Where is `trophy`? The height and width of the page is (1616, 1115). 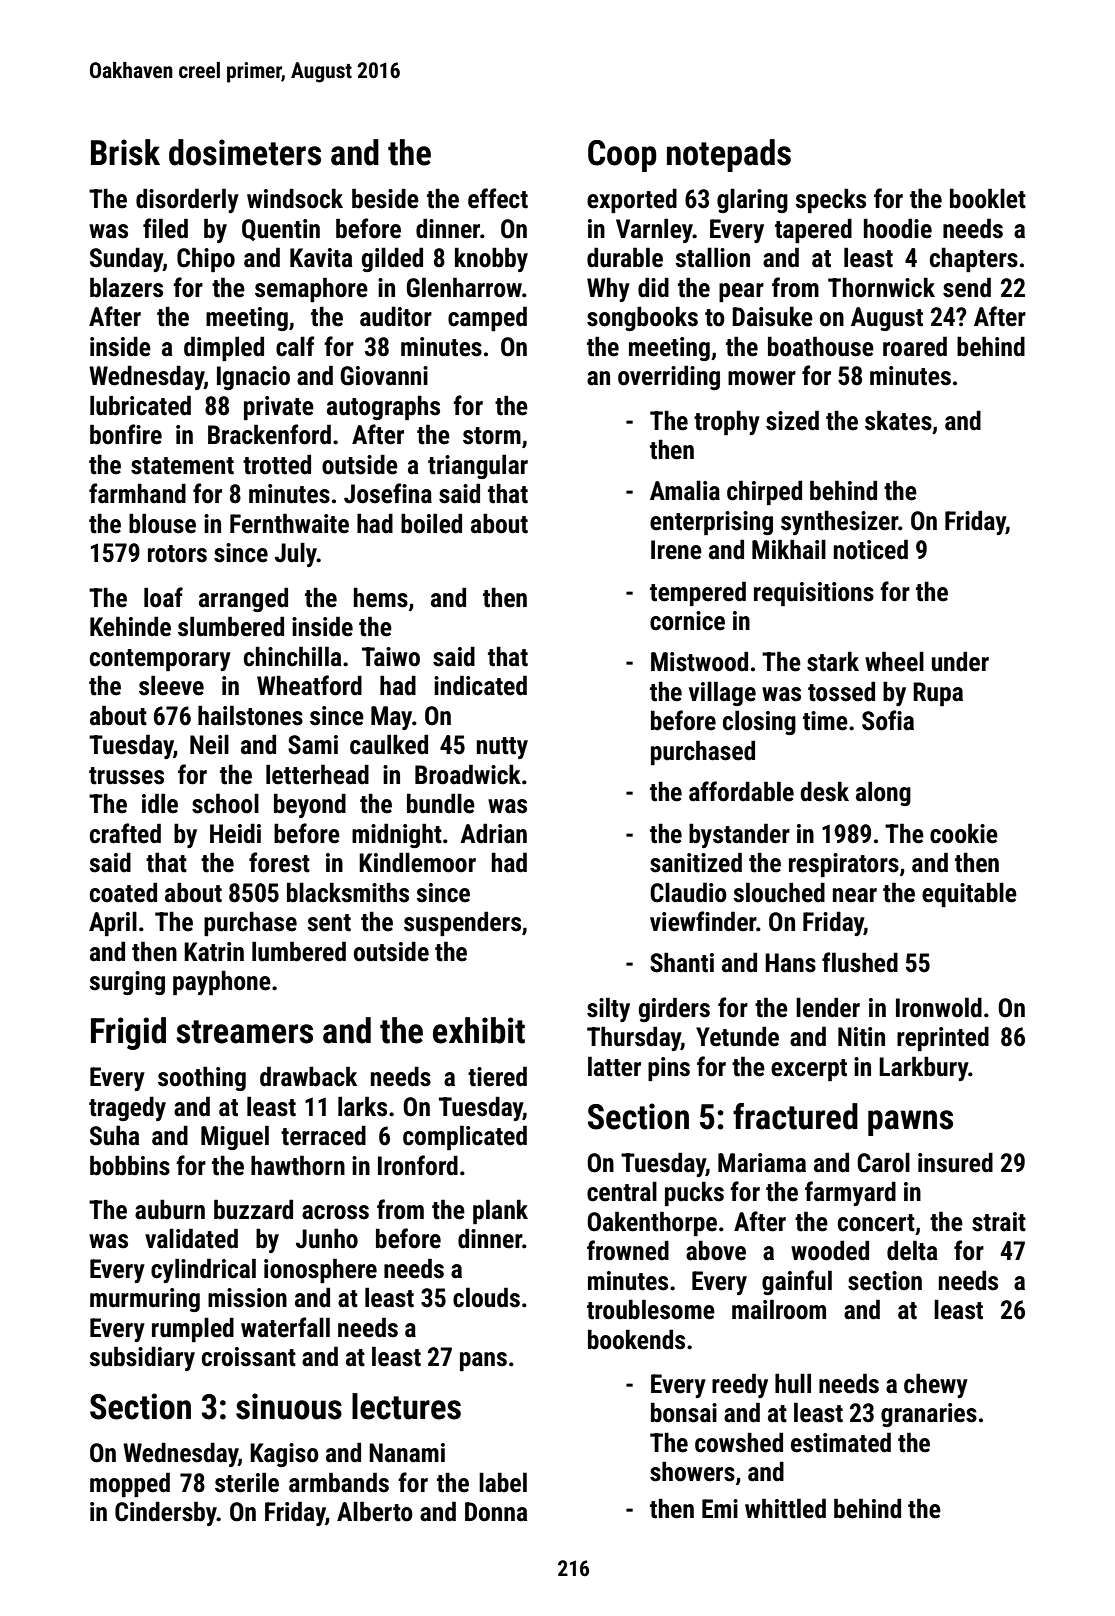 trophy is located at coordinates (727, 422).
